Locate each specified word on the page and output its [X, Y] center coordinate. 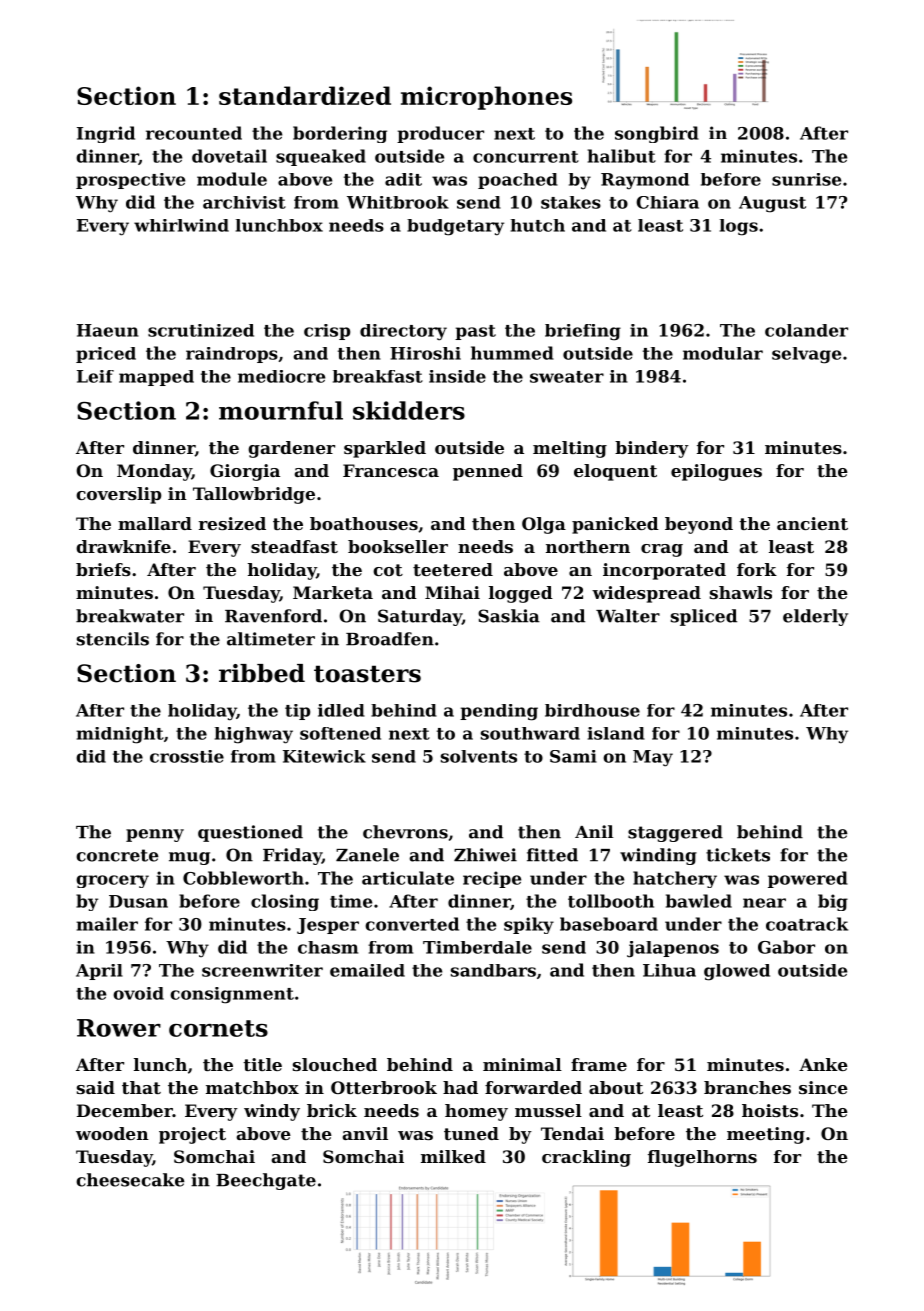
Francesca [391, 470]
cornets [218, 1028]
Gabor [786, 947]
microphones [486, 98]
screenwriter [262, 970]
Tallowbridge [254, 495]
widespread [646, 594]
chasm [328, 947]
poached [518, 181]
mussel [548, 1110]
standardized [305, 95]
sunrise [806, 179]
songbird [657, 134]
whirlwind [181, 225]
